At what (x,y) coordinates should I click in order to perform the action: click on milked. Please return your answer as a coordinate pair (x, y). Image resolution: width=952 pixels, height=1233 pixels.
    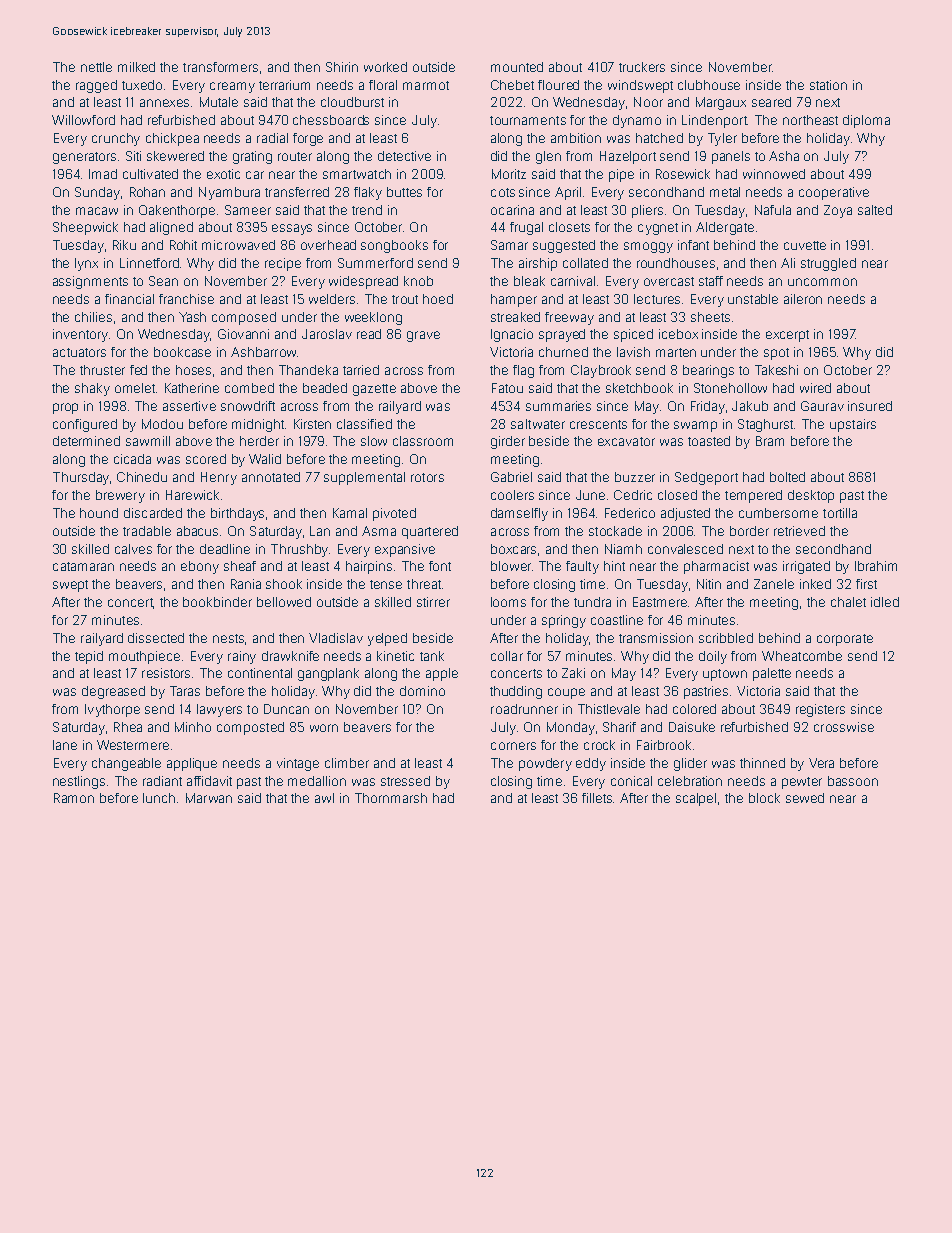
    Looking at the image, I should click on (136, 67).
